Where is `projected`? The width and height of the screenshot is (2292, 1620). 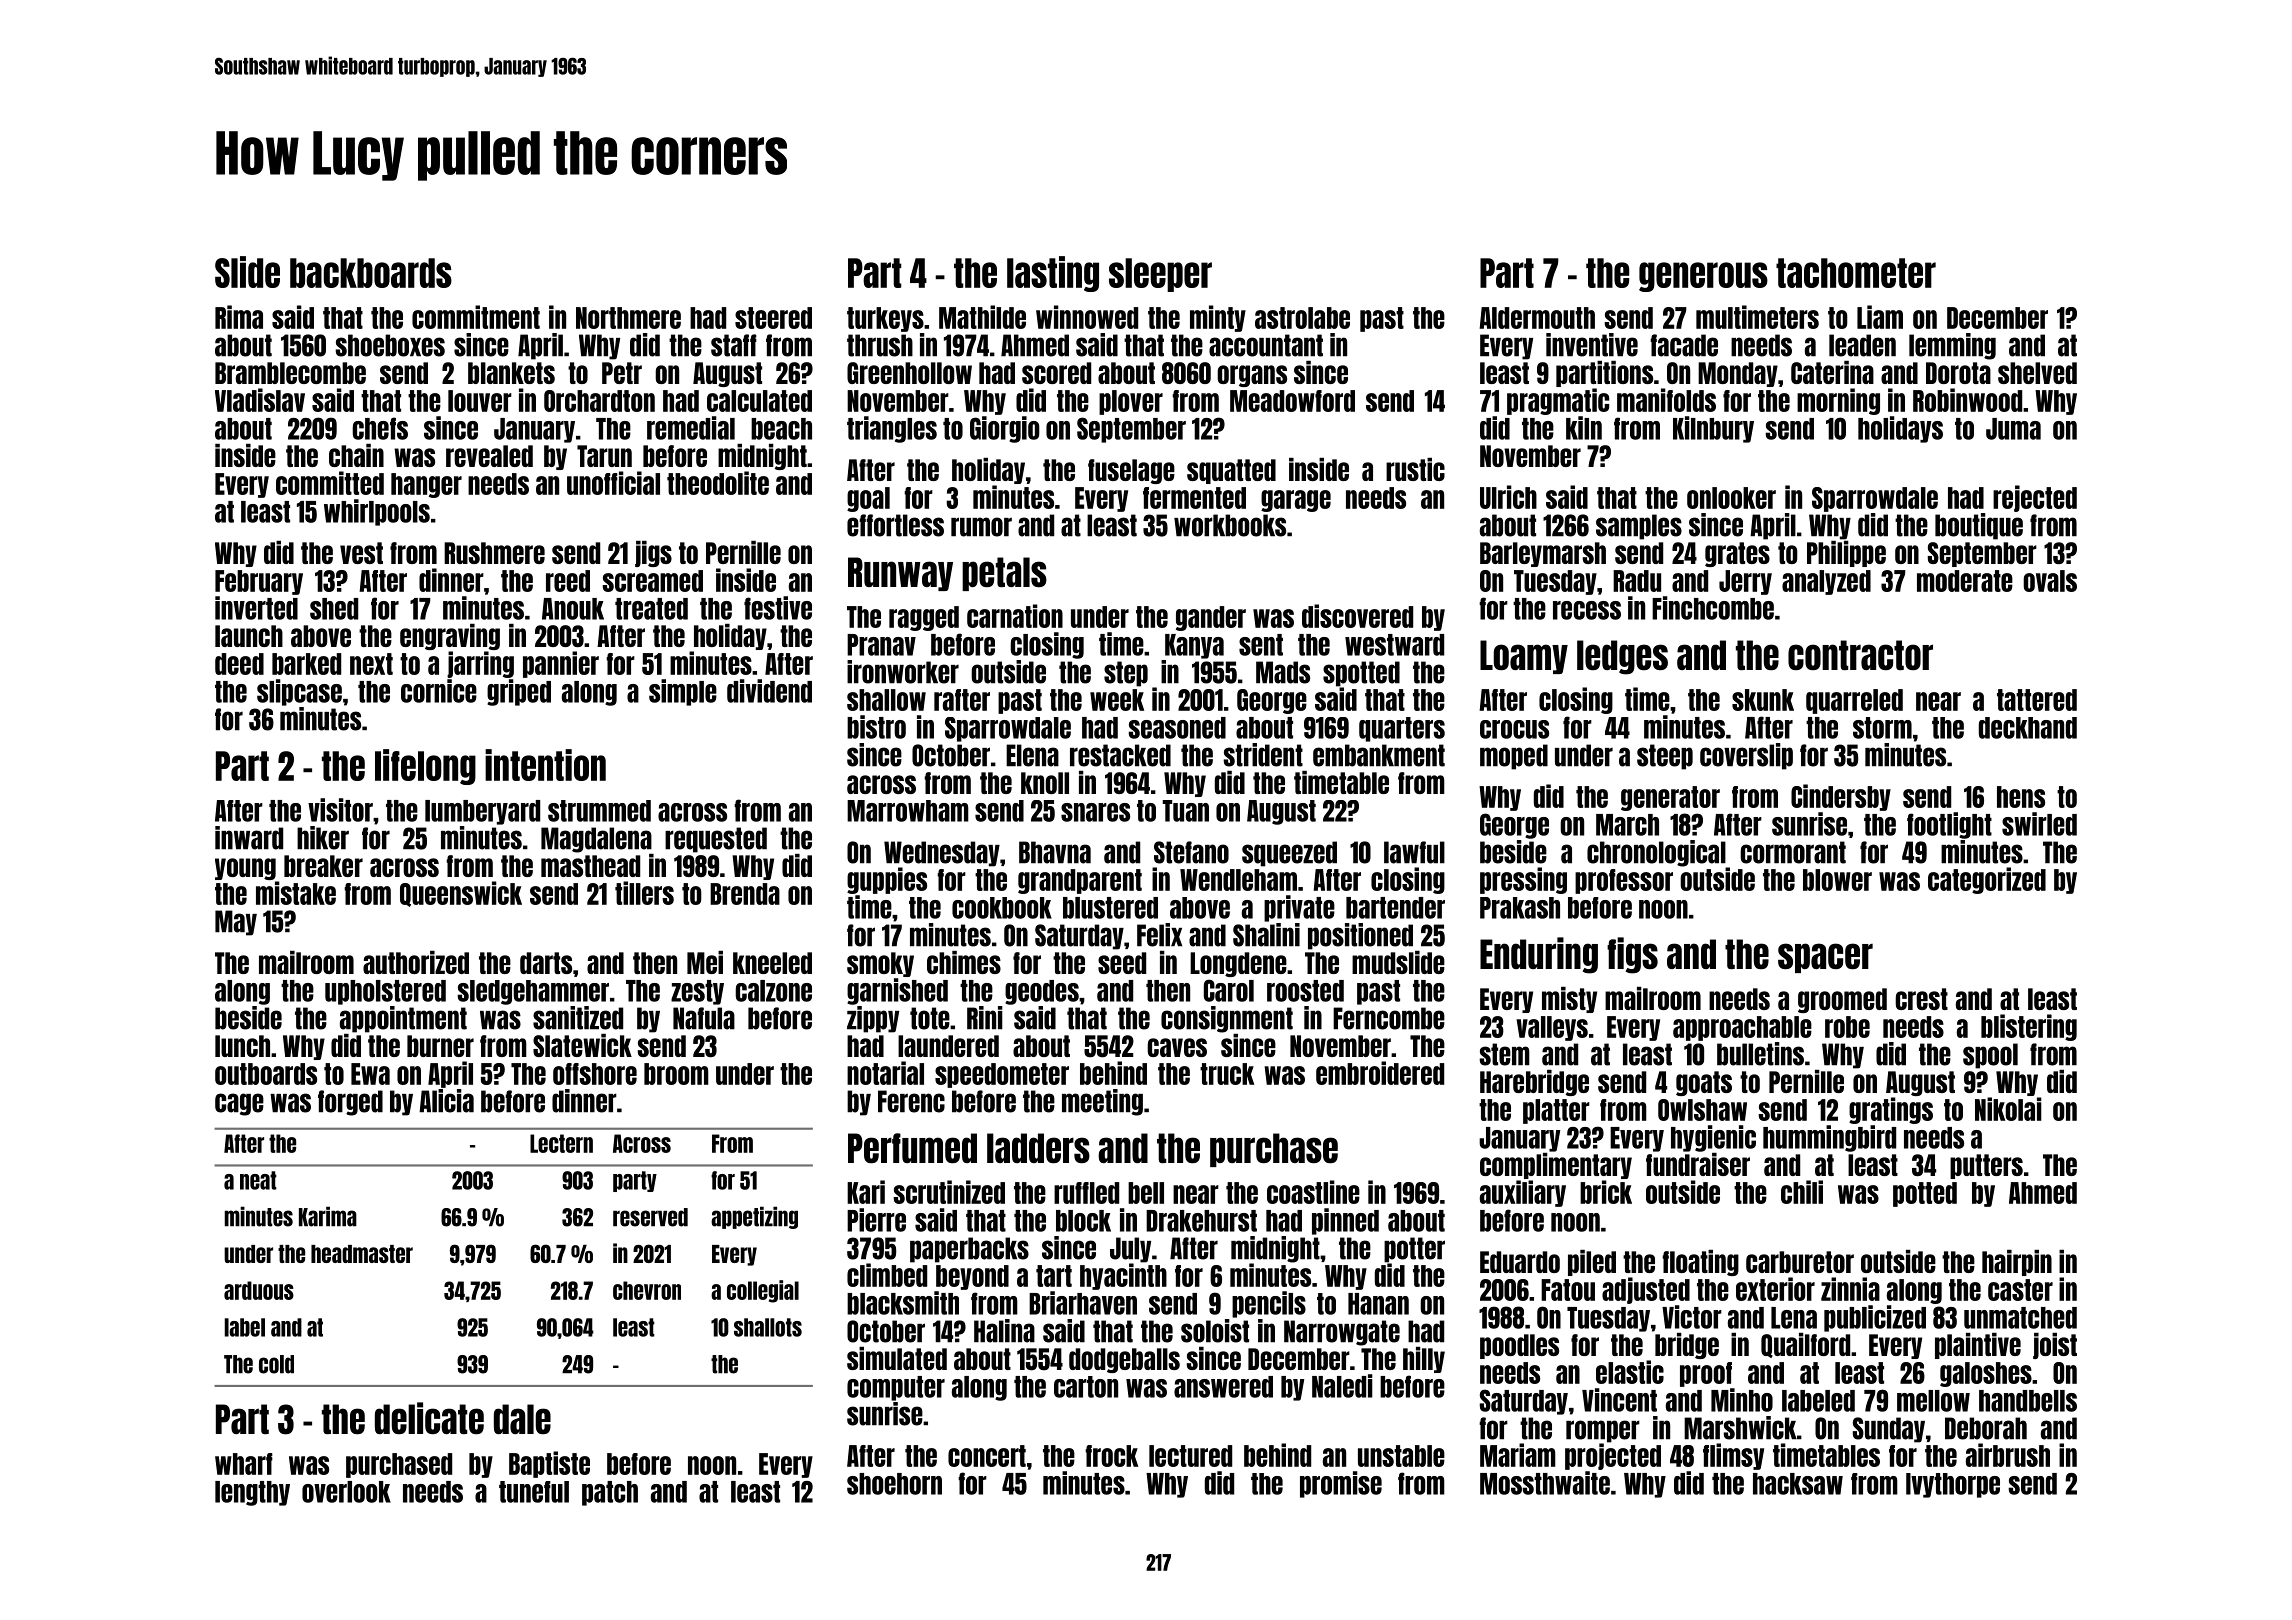
projected is located at coordinates (1613, 1456).
